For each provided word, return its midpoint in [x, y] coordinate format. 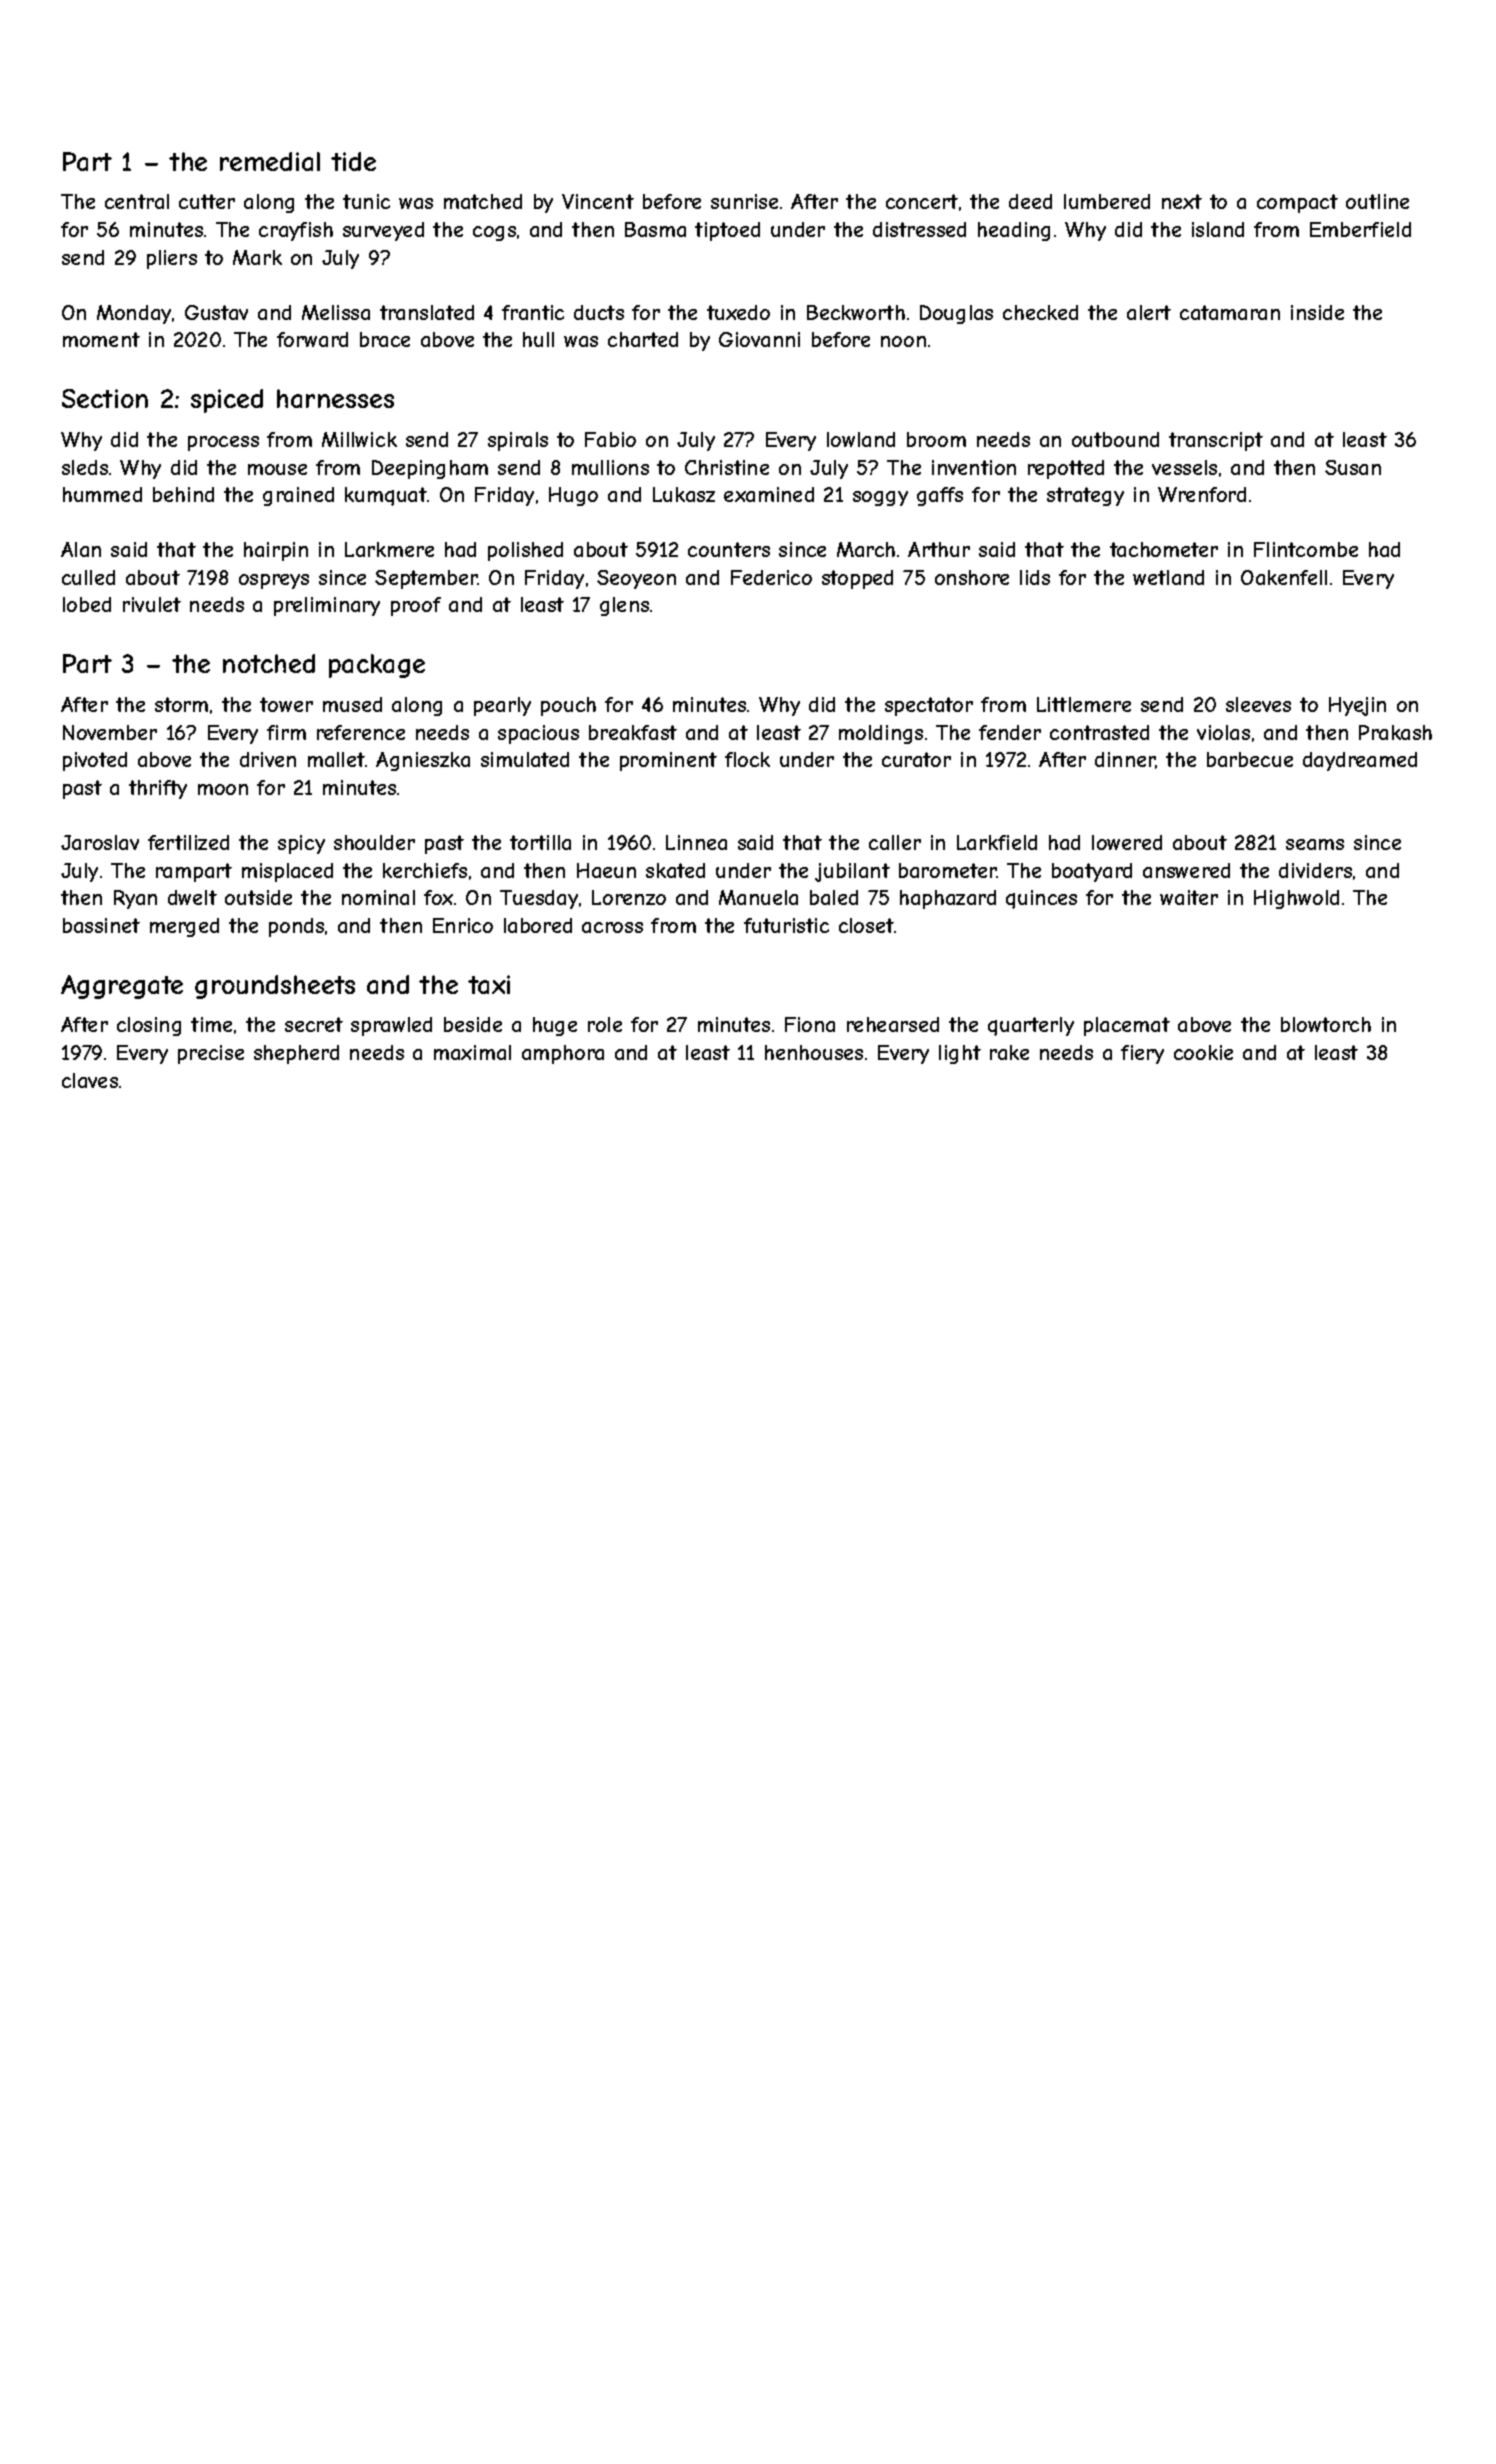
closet [866, 925]
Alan [81, 549]
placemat [1127, 1026]
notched [269, 663]
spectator [929, 706]
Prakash [1395, 732]
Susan [1353, 467]
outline [1377, 201]
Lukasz [684, 494]
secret [314, 1024]
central [137, 201]
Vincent [598, 201]
